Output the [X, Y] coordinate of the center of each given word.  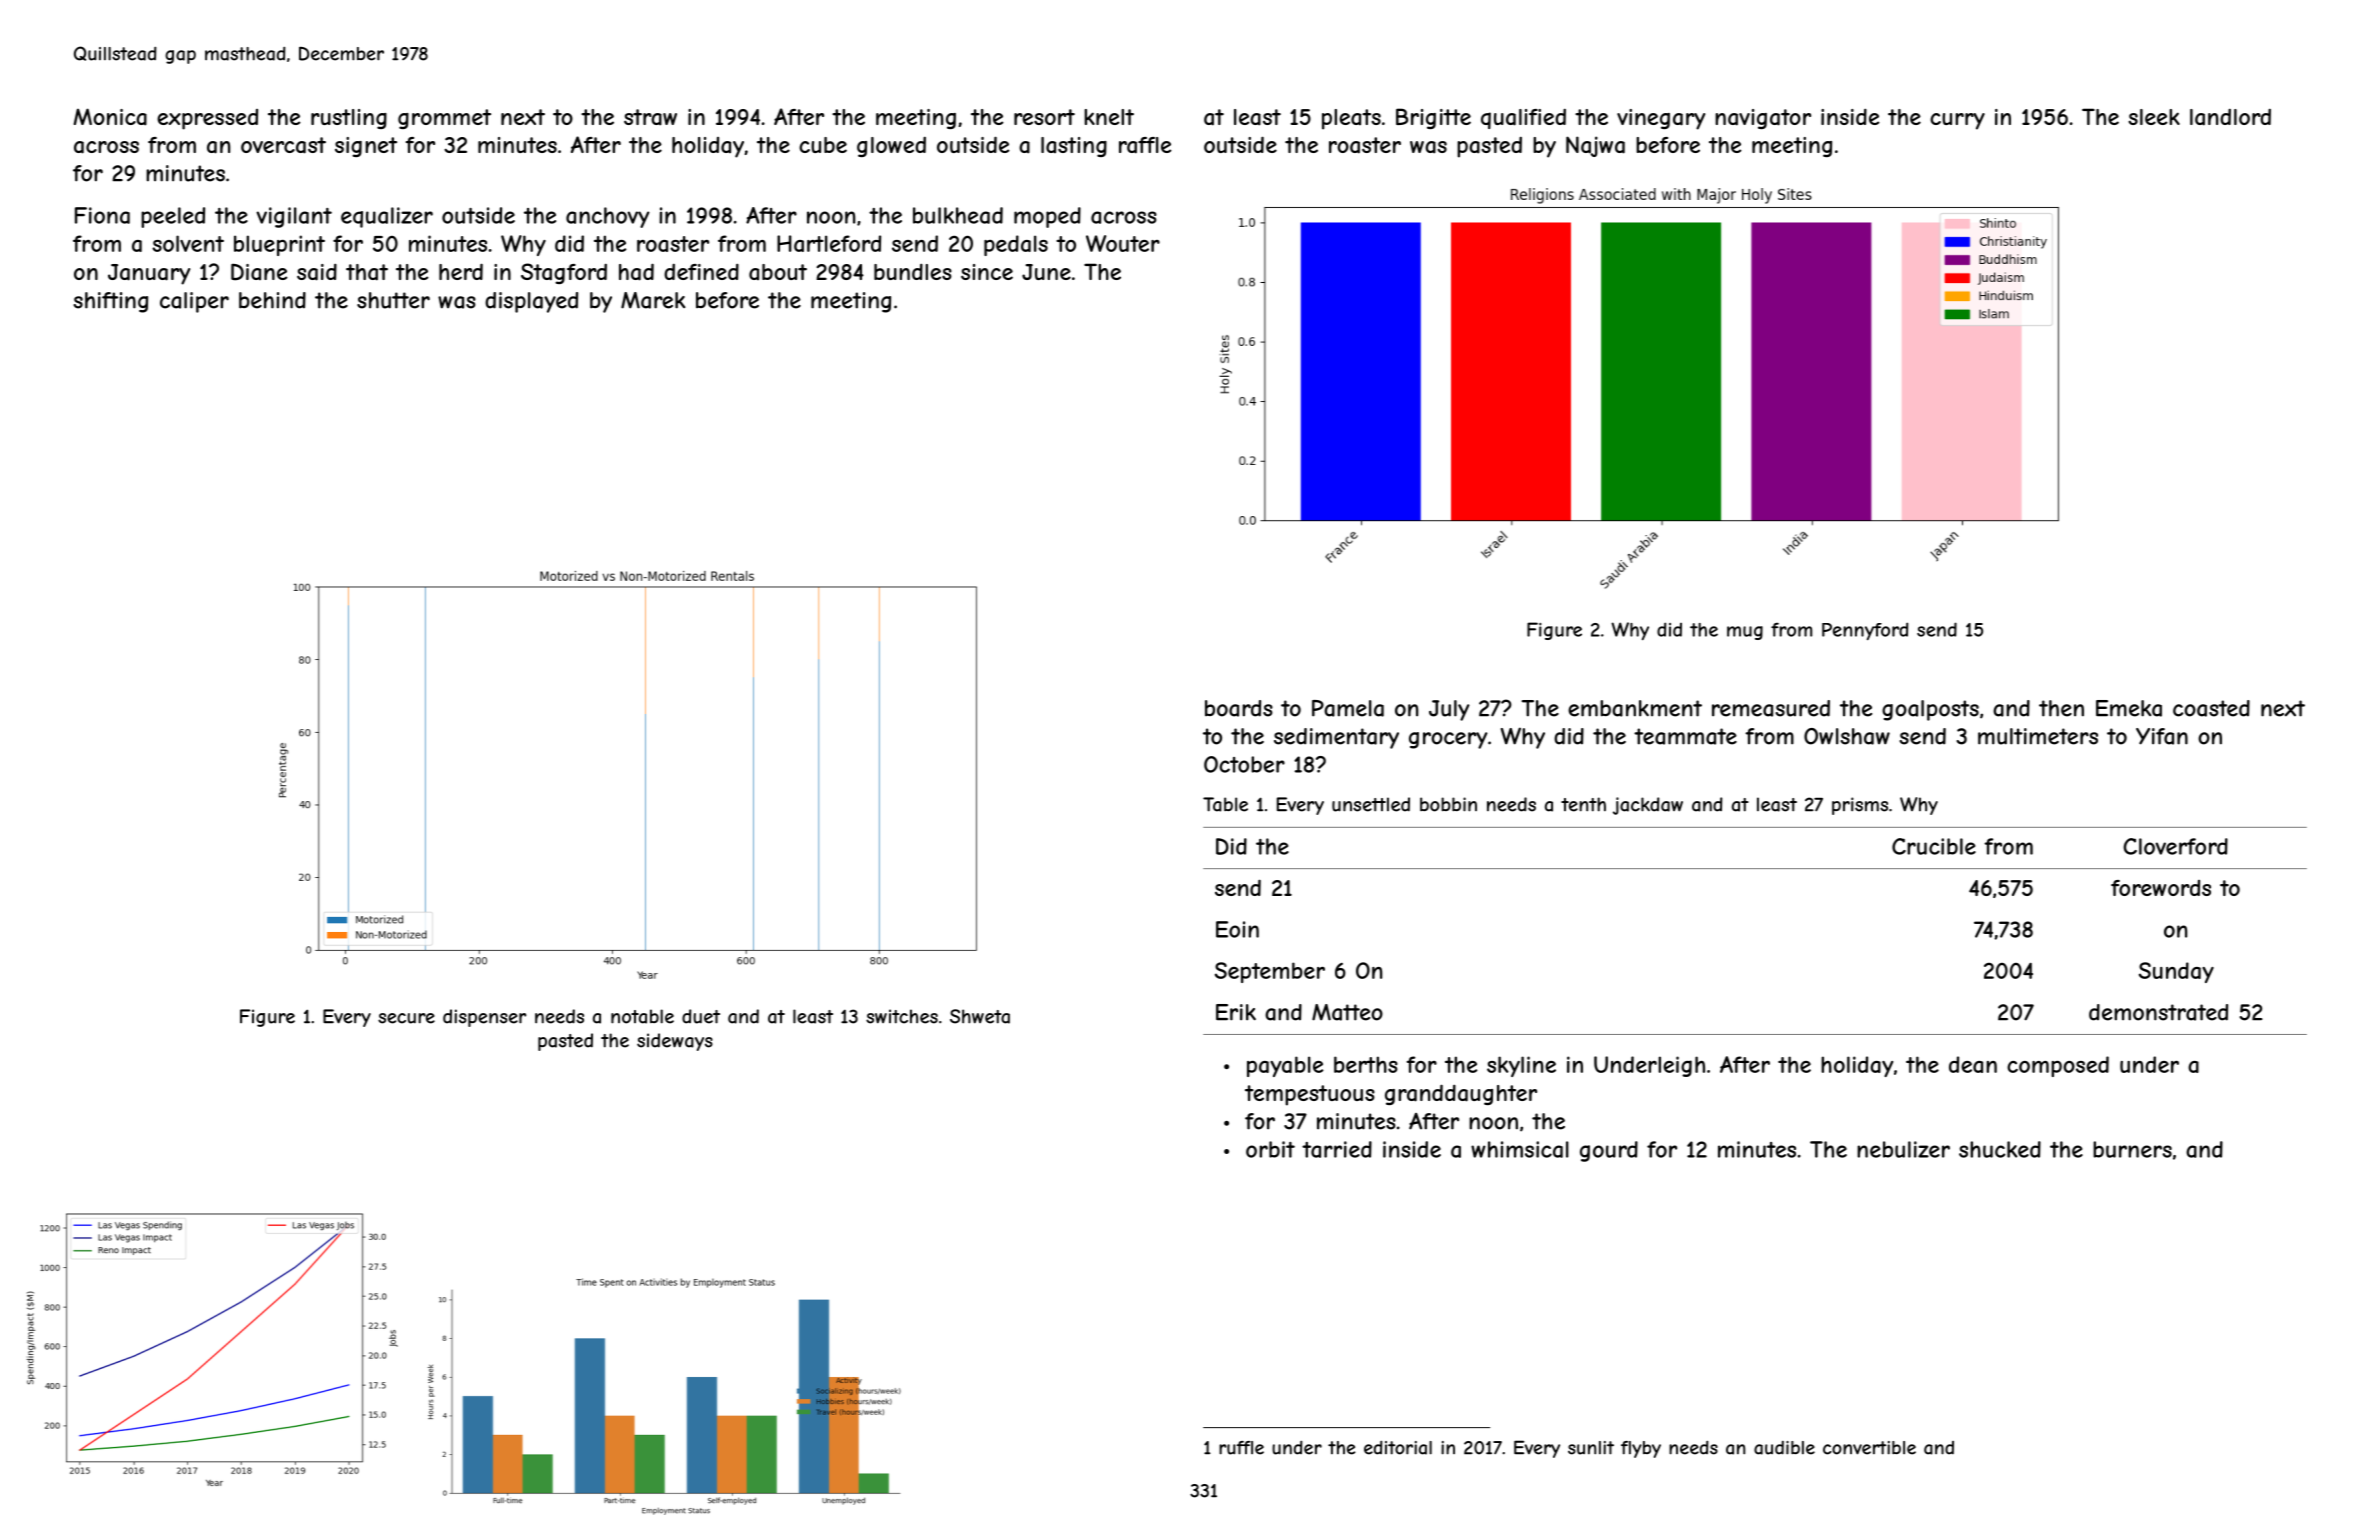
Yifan [2162, 736]
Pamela [1348, 708]
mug [1745, 633]
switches [902, 1016]
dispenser [484, 1018]
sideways [675, 1042]
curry [1957, 121]
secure [406, 1018]
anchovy [608, 217]
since [987, 272]
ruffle [1241, 1448]
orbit [1270, 1149]
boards [1239, 708]
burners [2132, 1149]
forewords [2161, 888]
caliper [194, 302]
